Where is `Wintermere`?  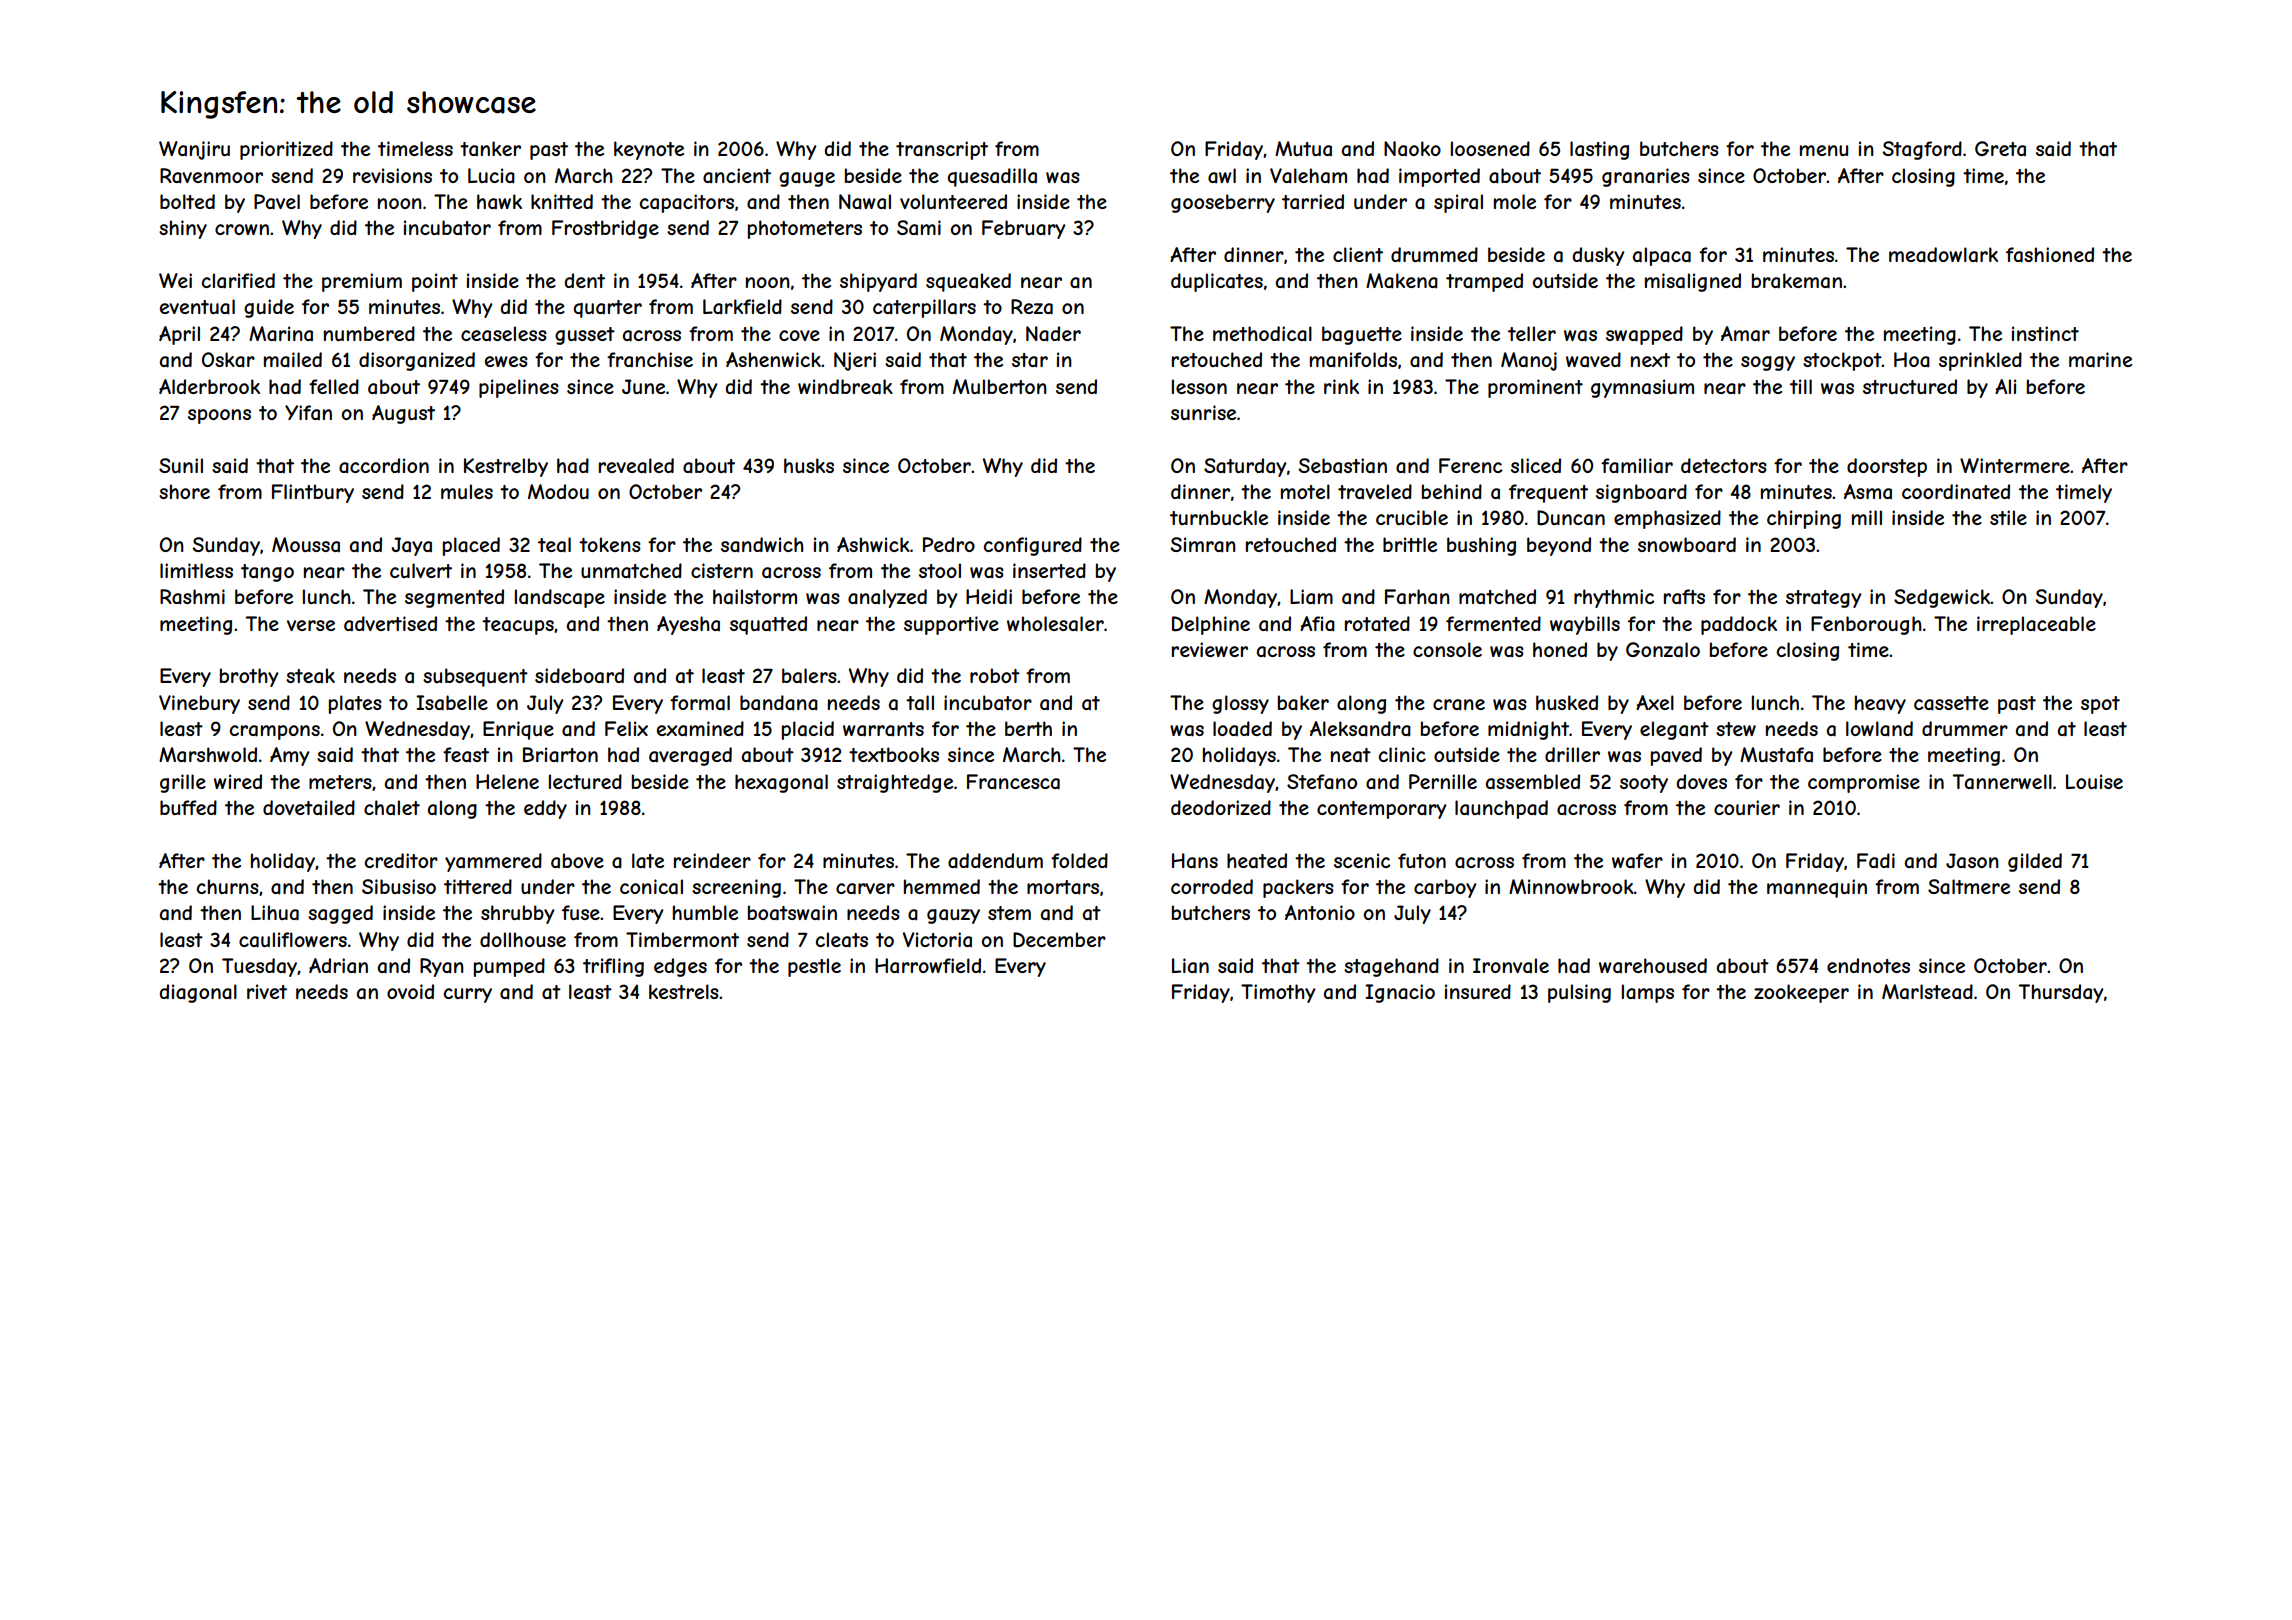
Wintermere is located at coordinates (2015, 465).
